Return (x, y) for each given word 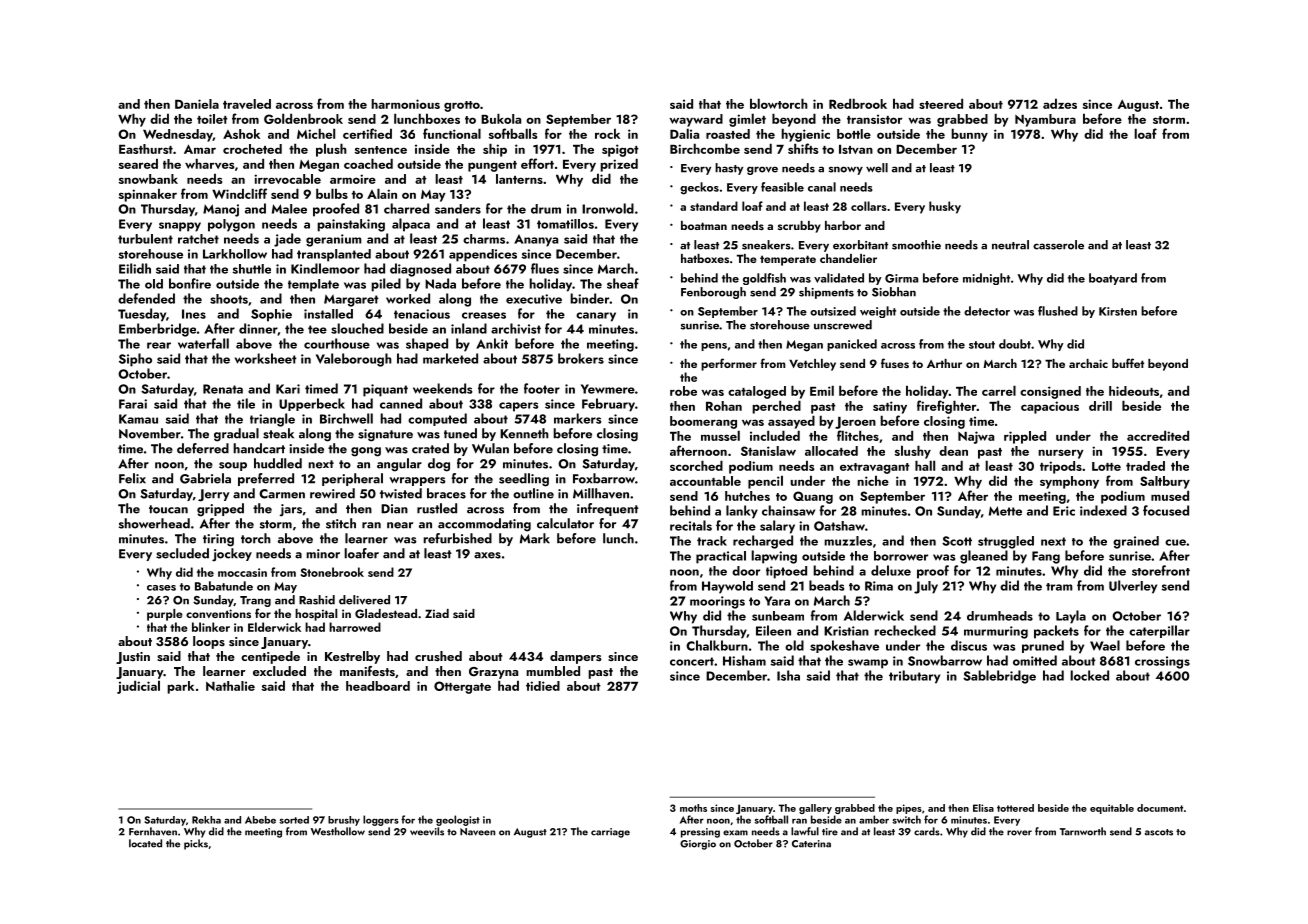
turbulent (145, 239)
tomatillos (565, 224)
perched (776, 407)
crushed (438, 656)
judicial (138, 687)
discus (969, 645)
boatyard (1113, 279)
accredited (1158, 435)
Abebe (260, 820)
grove (762, 170)
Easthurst (146, 149)
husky (945, 207)
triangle (272, 420)
